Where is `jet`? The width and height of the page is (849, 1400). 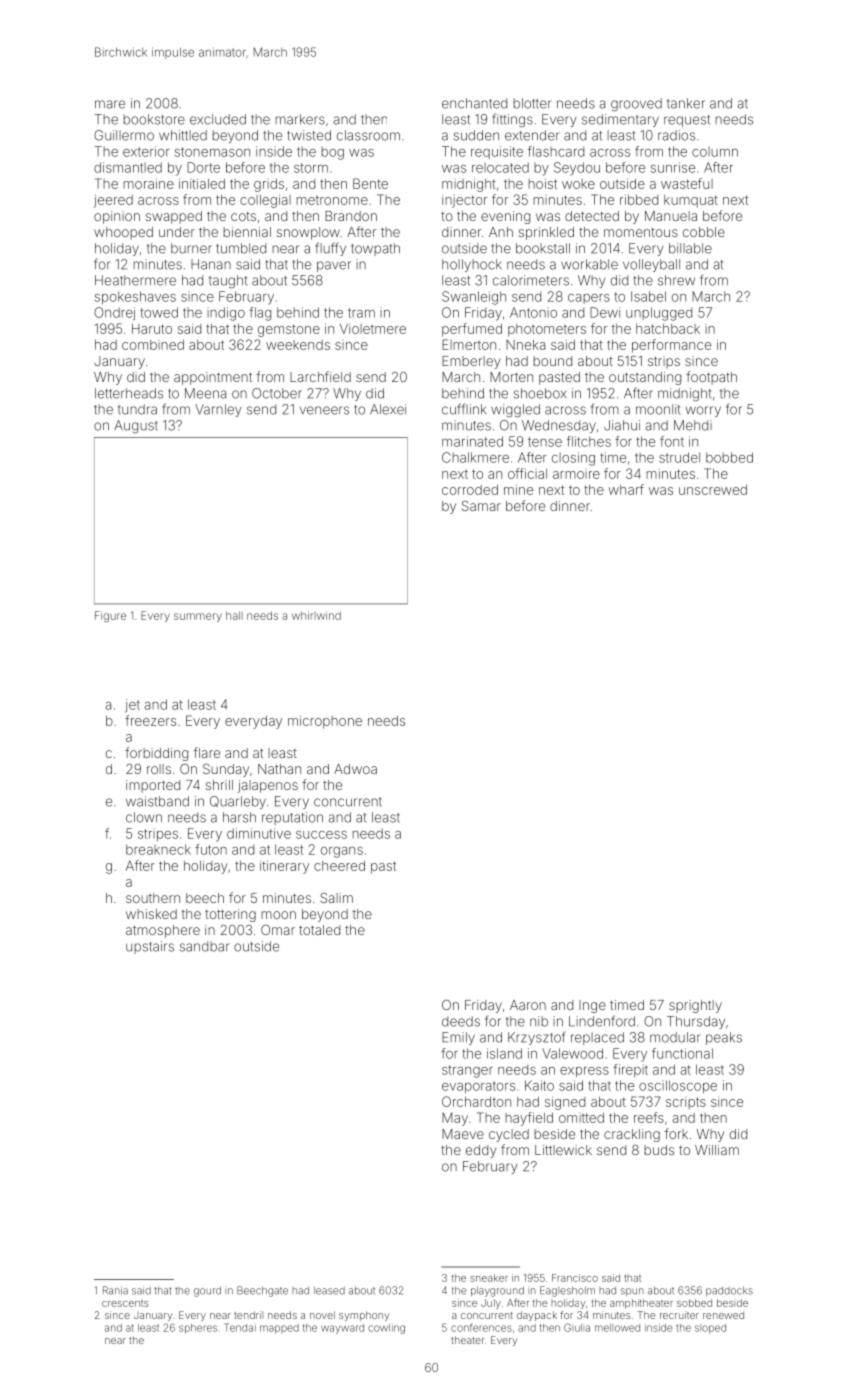
jet is located at coordinates (132, 706).
